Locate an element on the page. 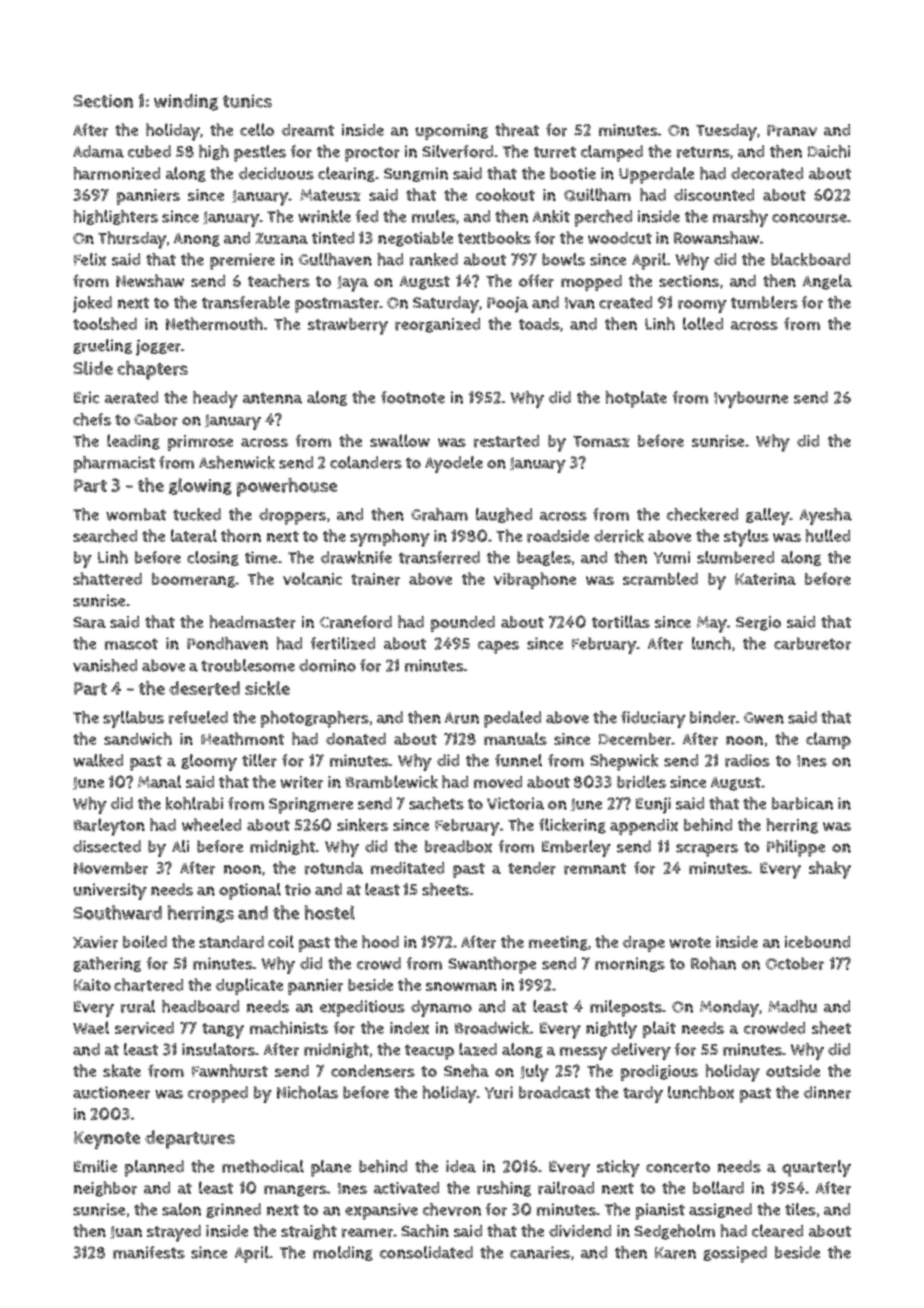 This page has width=924, height=1308. Upperdale is located at coordinates (656, 175).
